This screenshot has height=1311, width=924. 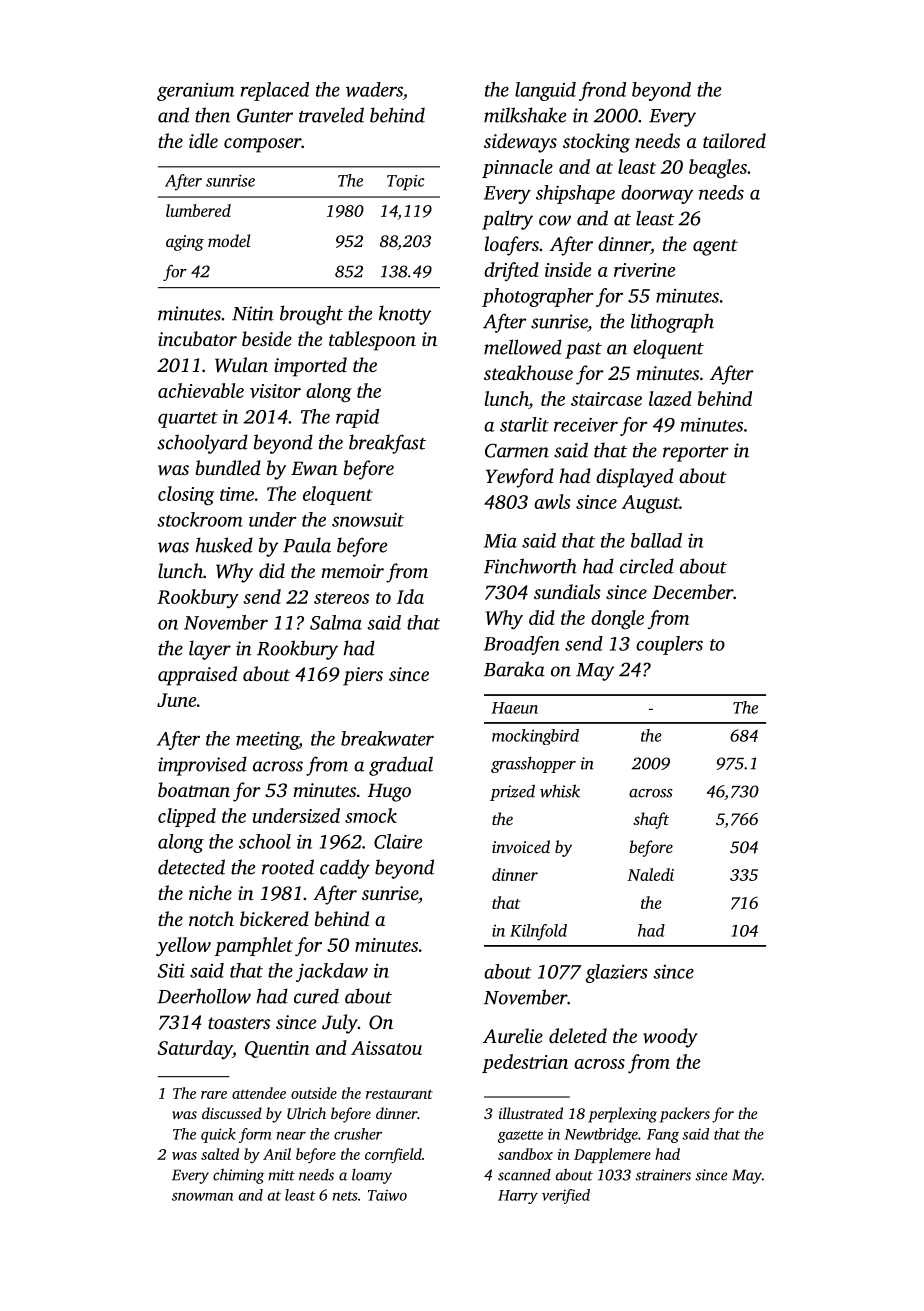 I want to click on waders, so click(x=374, y=89).
